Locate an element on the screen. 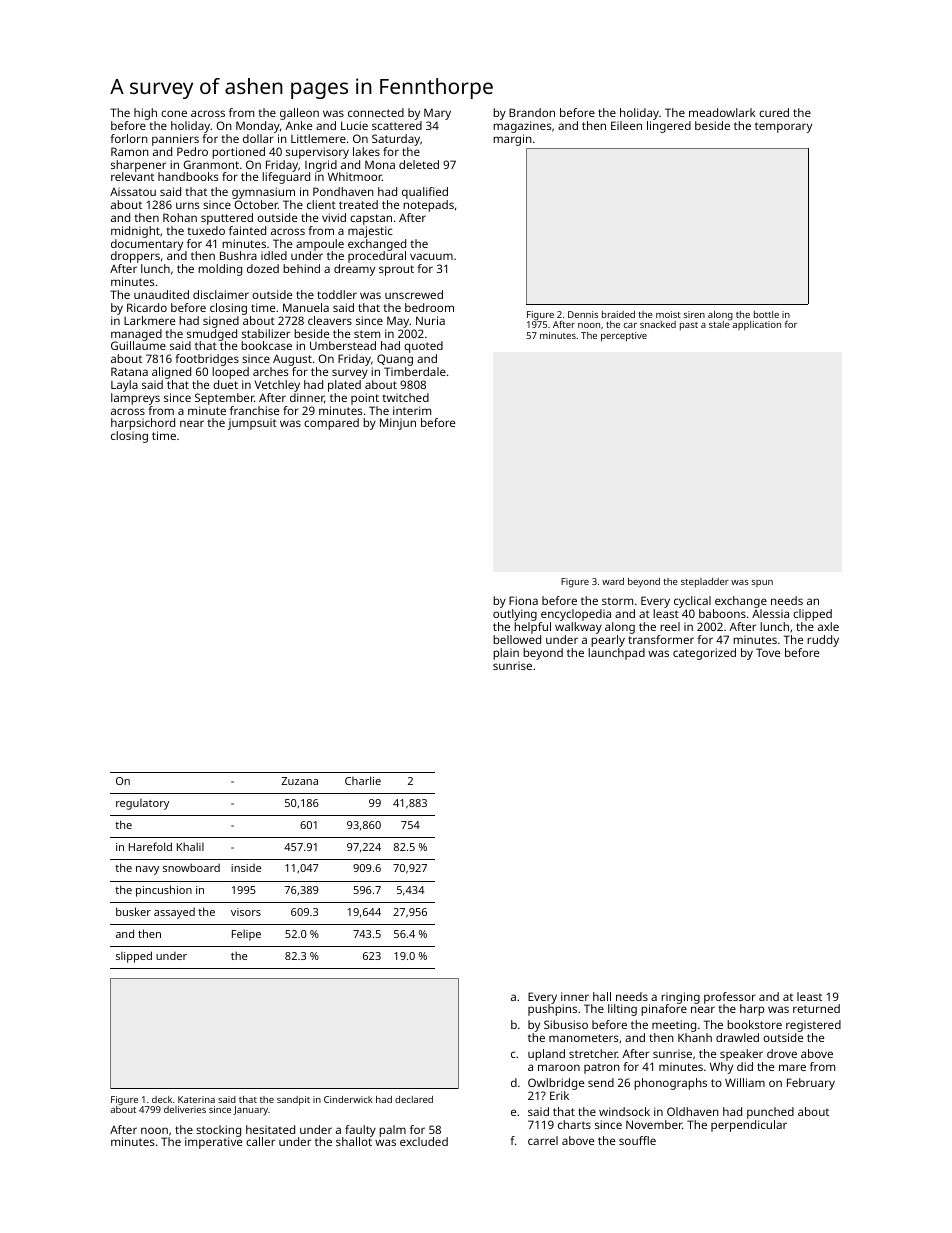 This screenshot has height=1233, width=952. visors is located at coordinates (246, 912).
